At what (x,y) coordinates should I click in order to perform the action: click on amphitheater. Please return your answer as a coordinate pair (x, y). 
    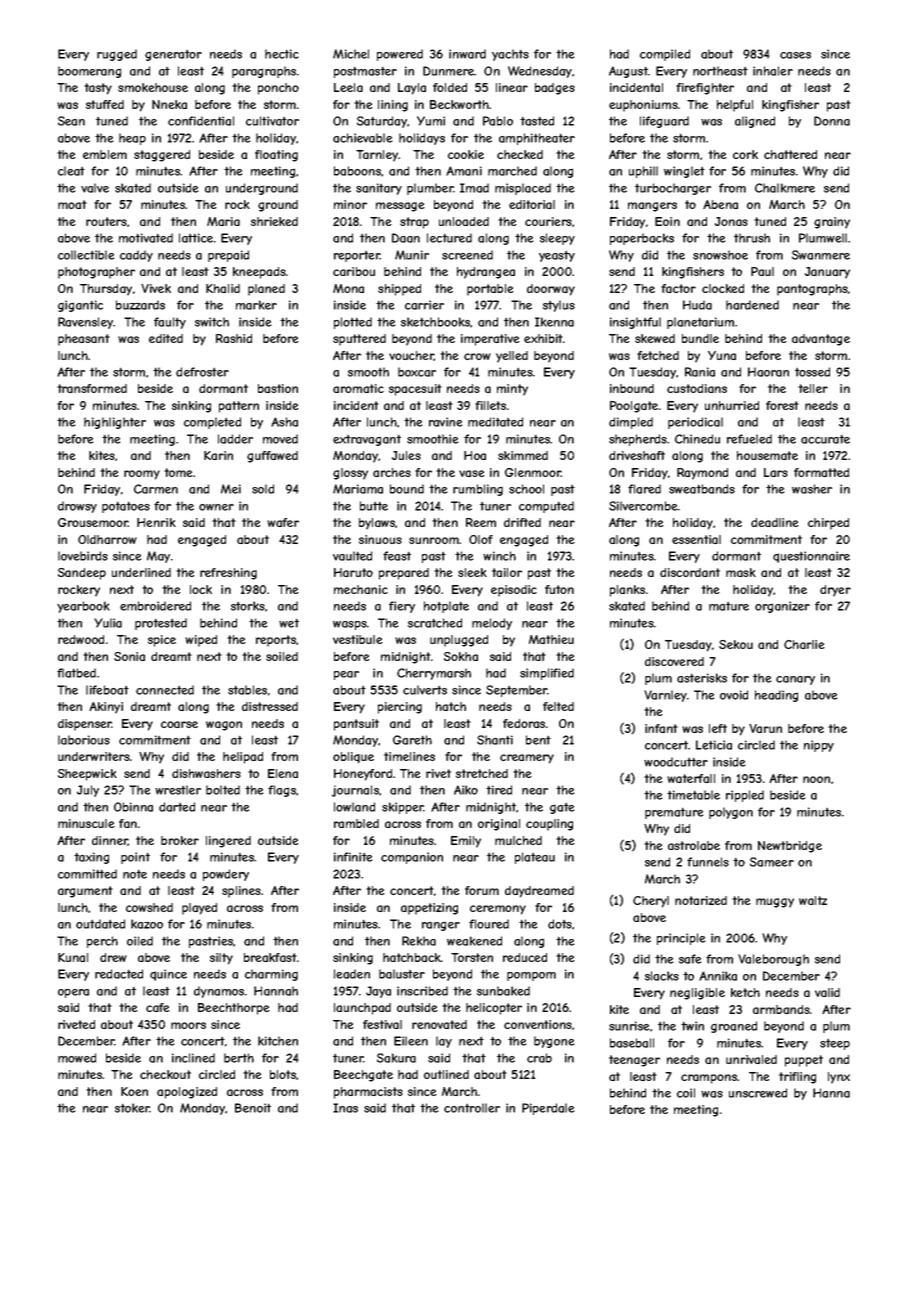
    Looking at the image, I should click on (537, 139).
